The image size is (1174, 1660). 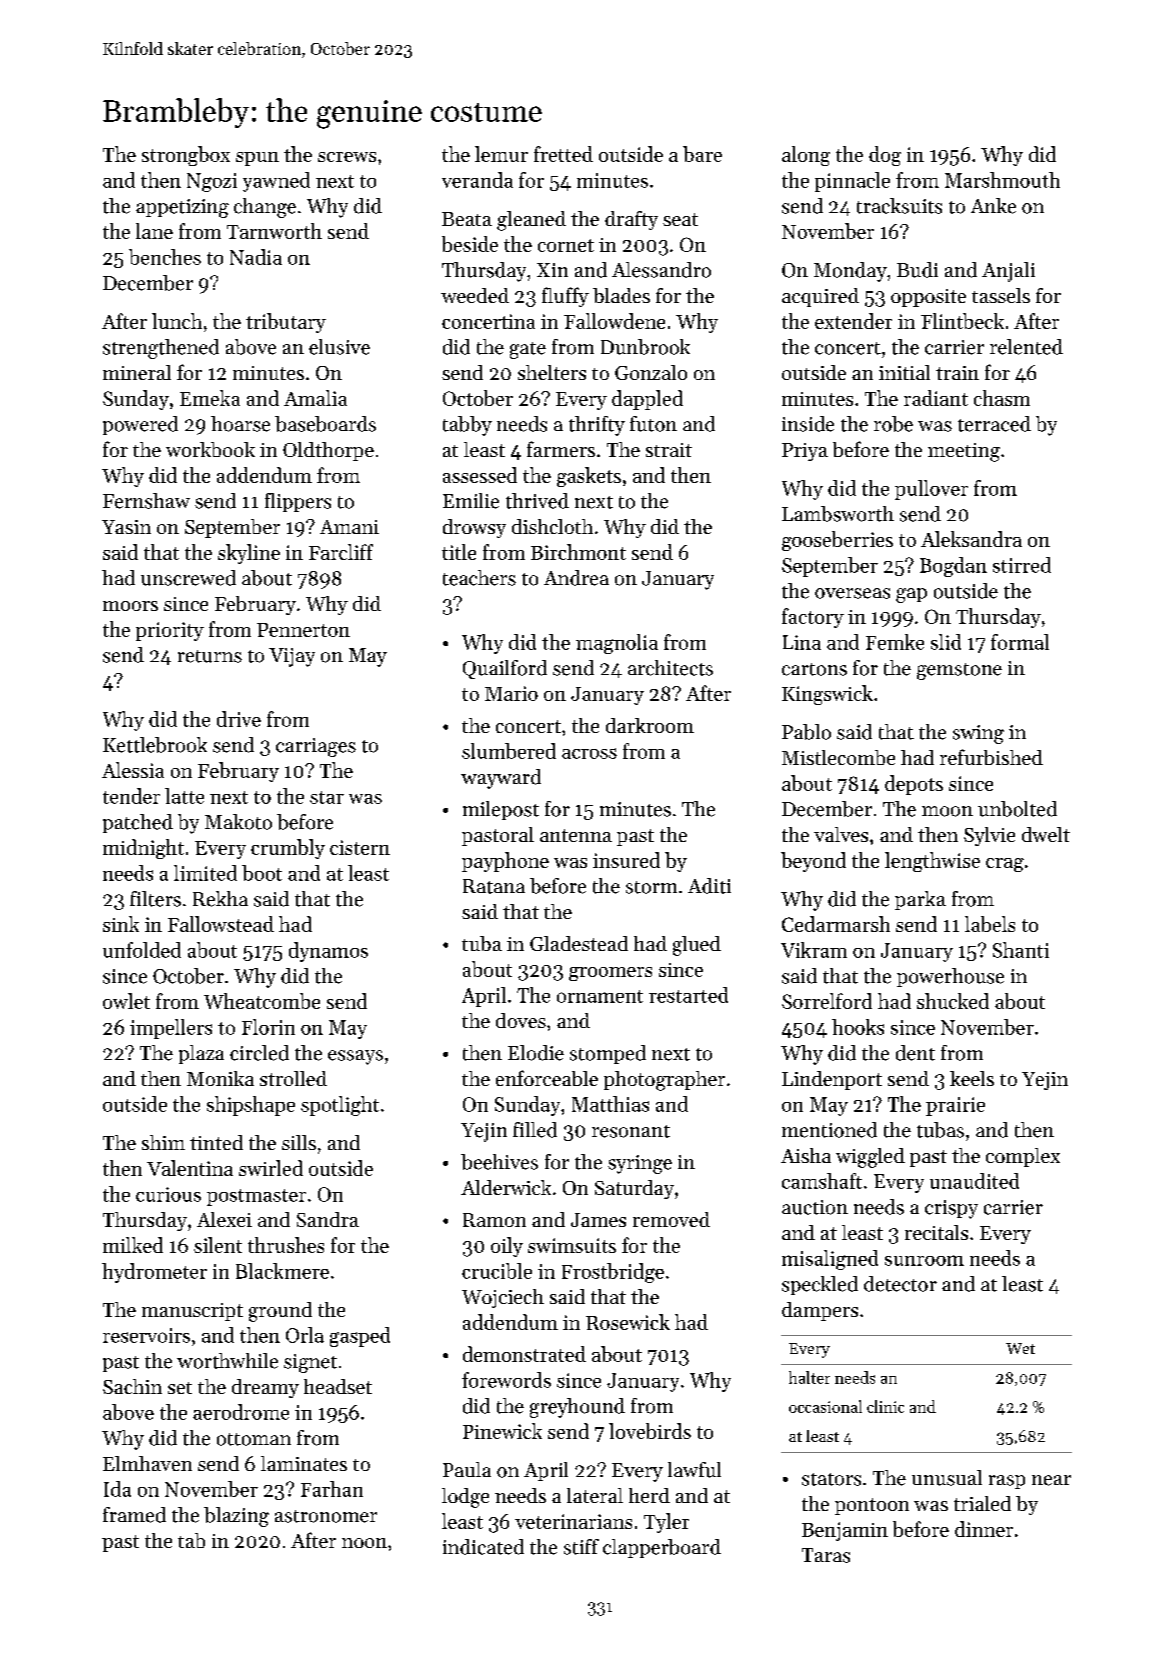 What do you see at coordinates (262, 873) in the screenshot?
I see `boot` at bounding box center [262, 873].
